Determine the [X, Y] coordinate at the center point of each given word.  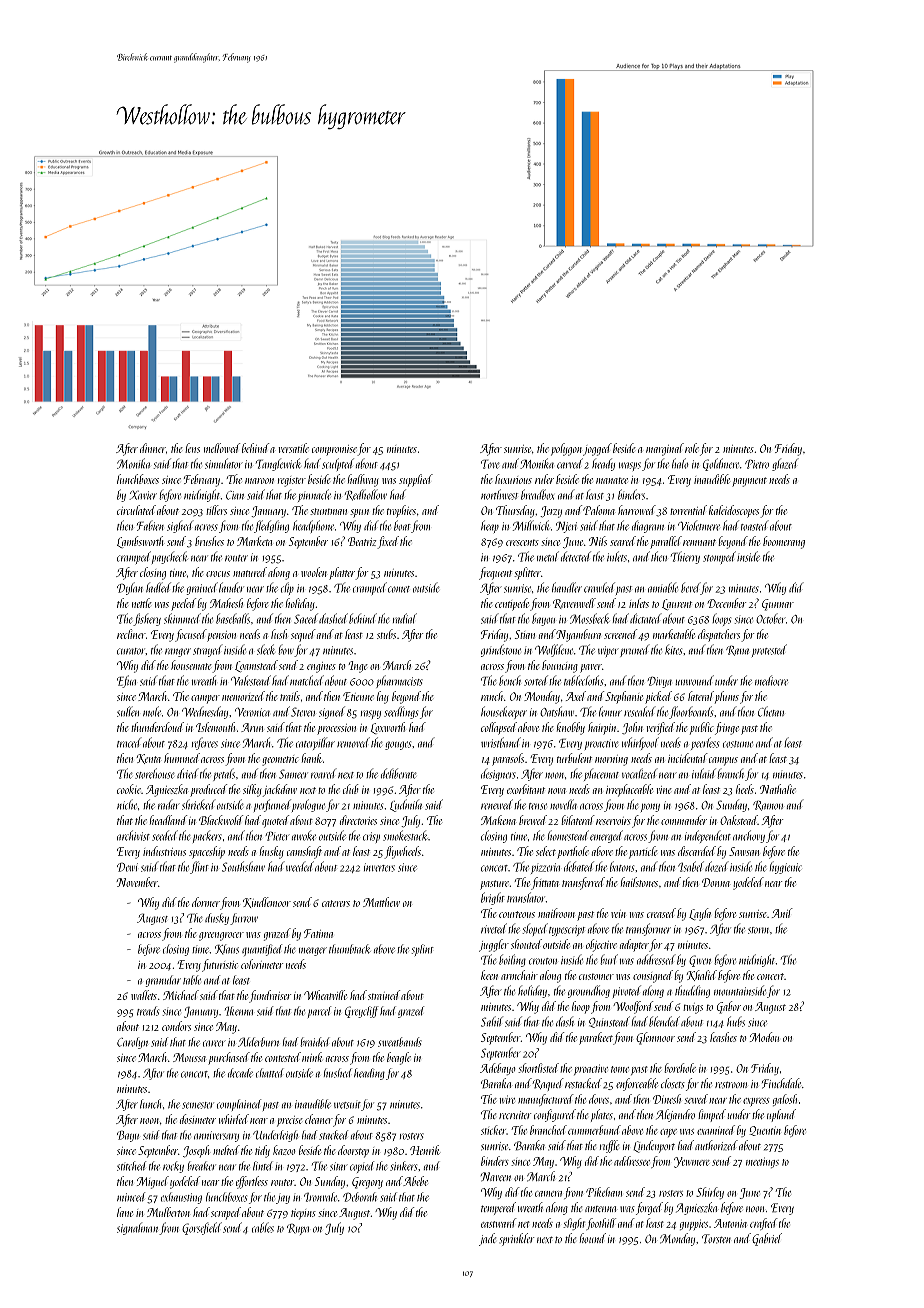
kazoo [284, 1150]
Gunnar [778, 605]
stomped [719, 557]
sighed [180, 526]
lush [279, 634]
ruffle [609, 1146]
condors [176, 1026]
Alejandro [675, 1115]
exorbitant [526, 789]
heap [490, 526]
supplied [416, 480]
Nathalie [778, 789]
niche [127, 804]
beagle [399, 1058]
